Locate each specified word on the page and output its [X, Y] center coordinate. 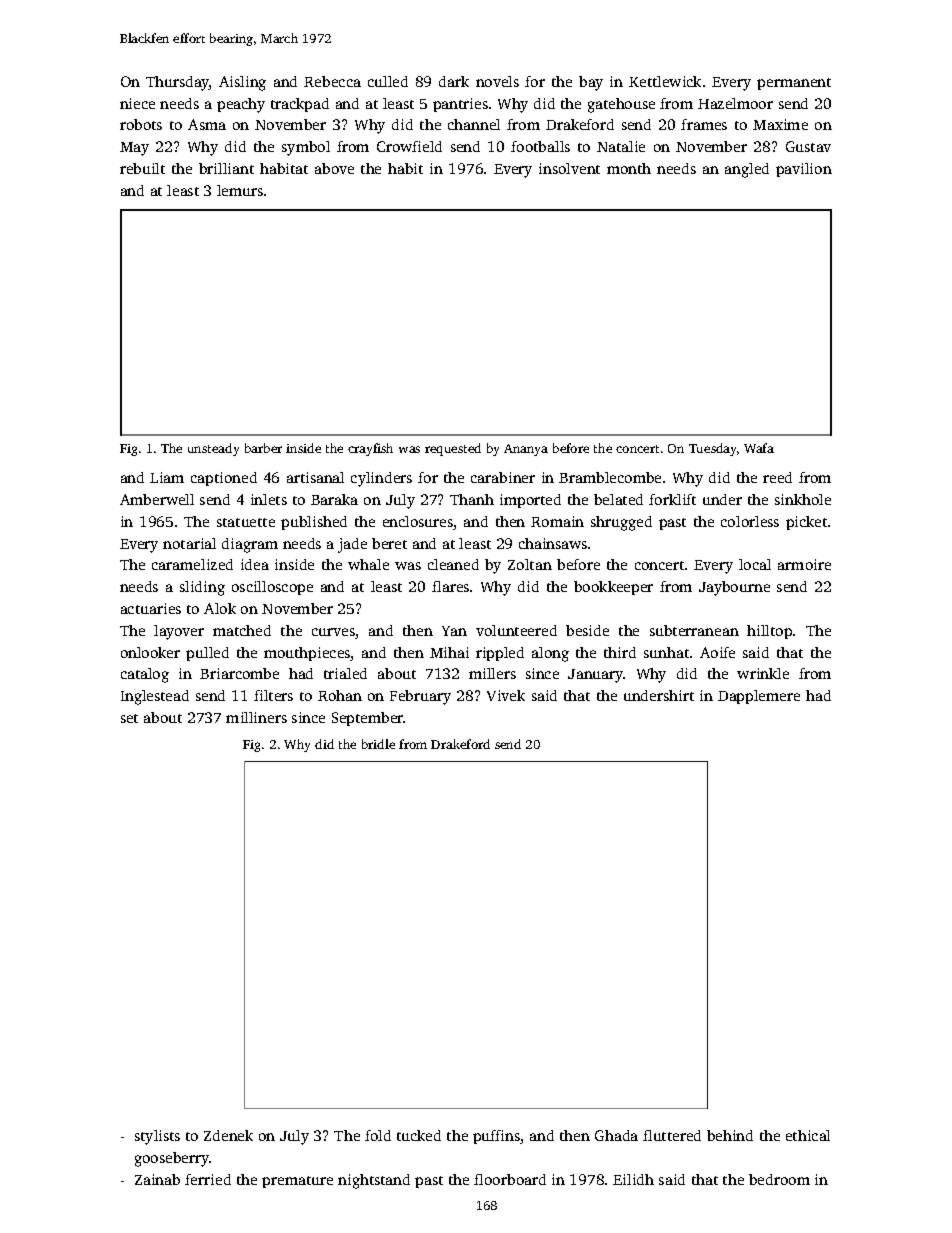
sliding [202, 588]
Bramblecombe [610, 477]
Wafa [759, 448]
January [596, 676]
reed [777, 477]
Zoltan [530, 564]
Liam [167, 477]
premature [297, 1182]
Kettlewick [665, 81]
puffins [497, 1137]
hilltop [769, 632]
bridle [378, 744]
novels [497, 81]
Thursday [178, 83]
